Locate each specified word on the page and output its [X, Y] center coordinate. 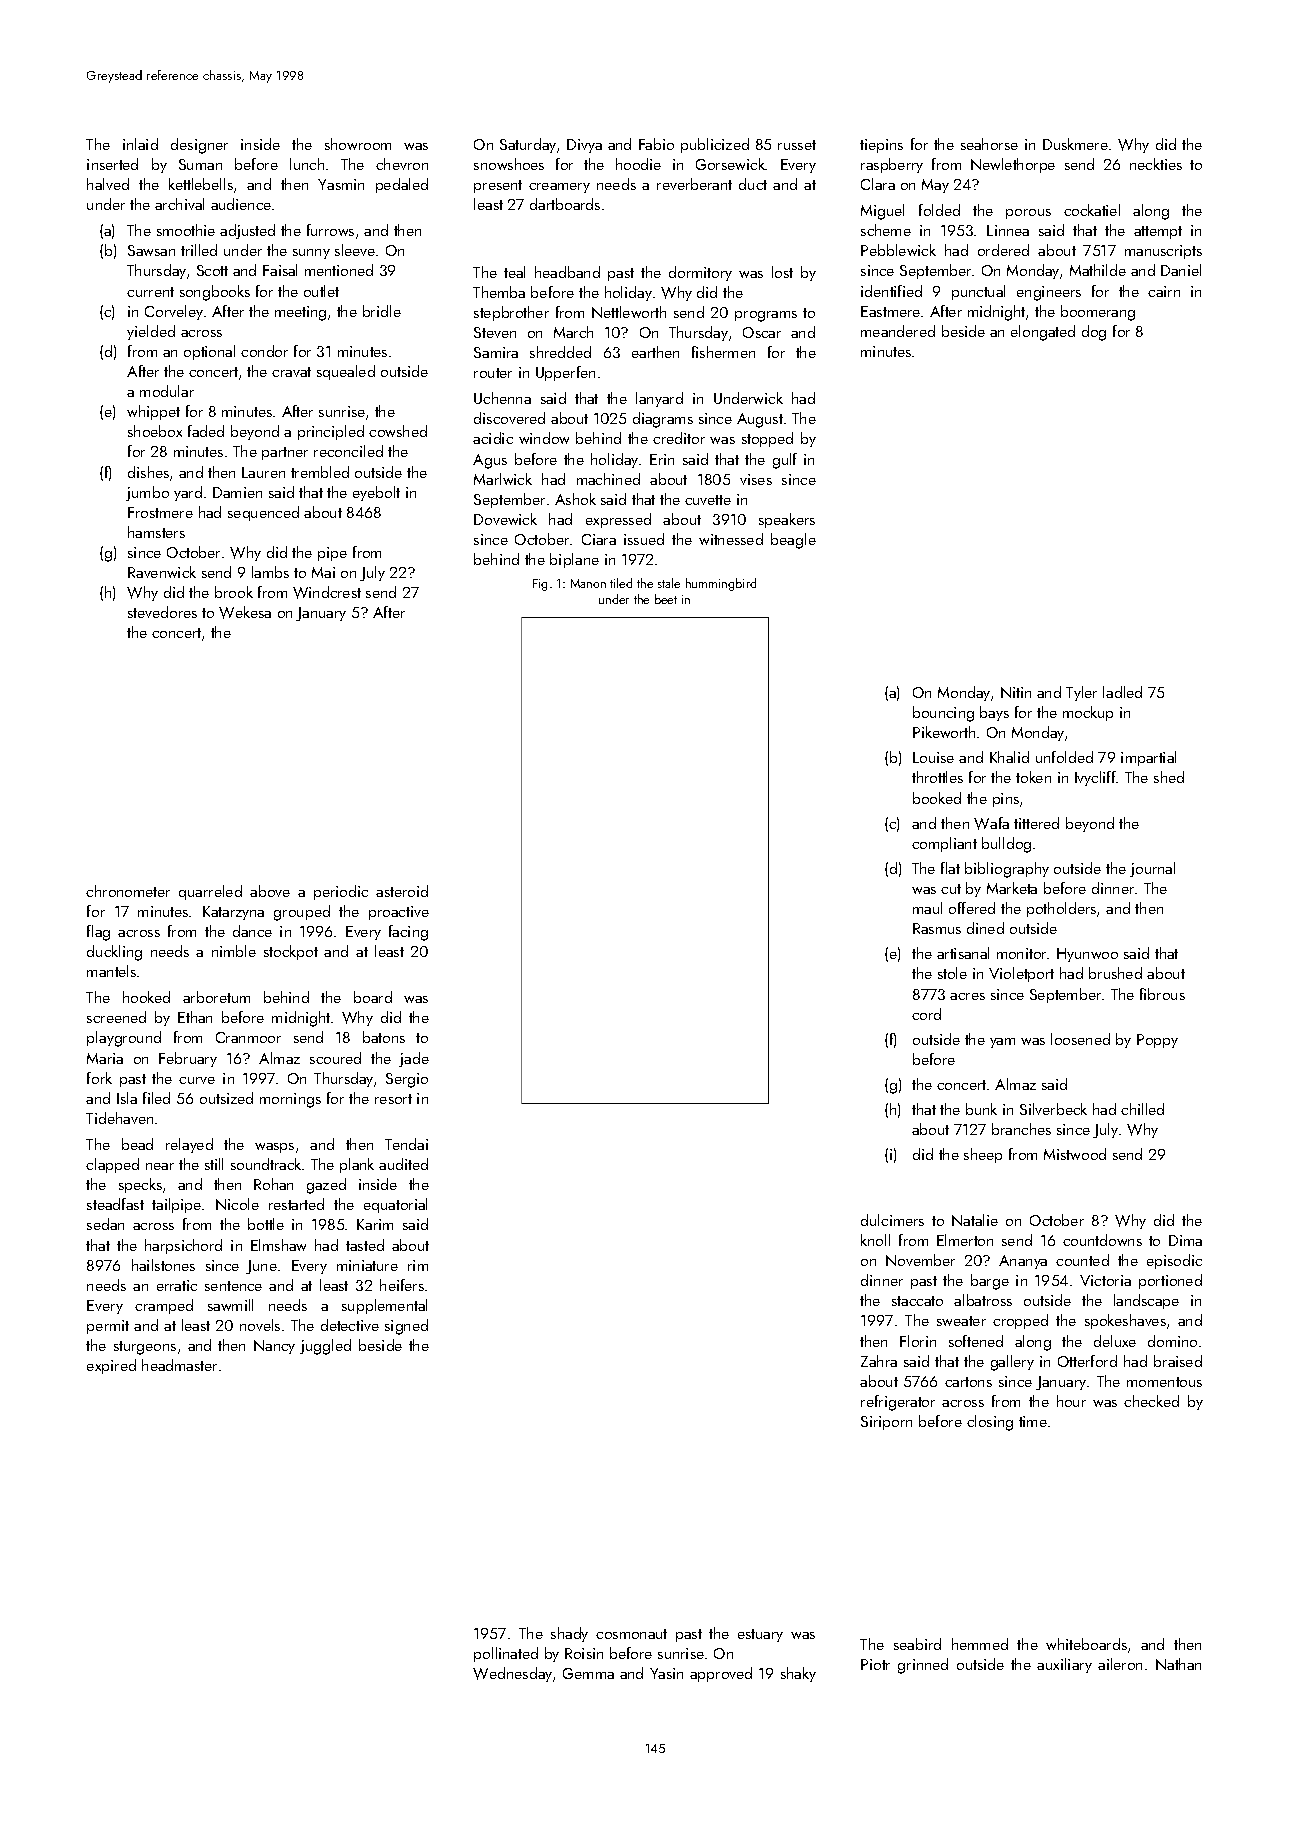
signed [406, 1327]
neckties [1156, 164]
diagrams [663, 420]
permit [108, 1327]
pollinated [506, 1654]
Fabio [656, 144]
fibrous [1162, 994]
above [270, 891]
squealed [346, 372]
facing [408, 933]
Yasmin [341, 184]
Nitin [1016, 692]
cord [926, 1014]
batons [384, 1037]
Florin [918, 1341]
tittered [1036, 823]
